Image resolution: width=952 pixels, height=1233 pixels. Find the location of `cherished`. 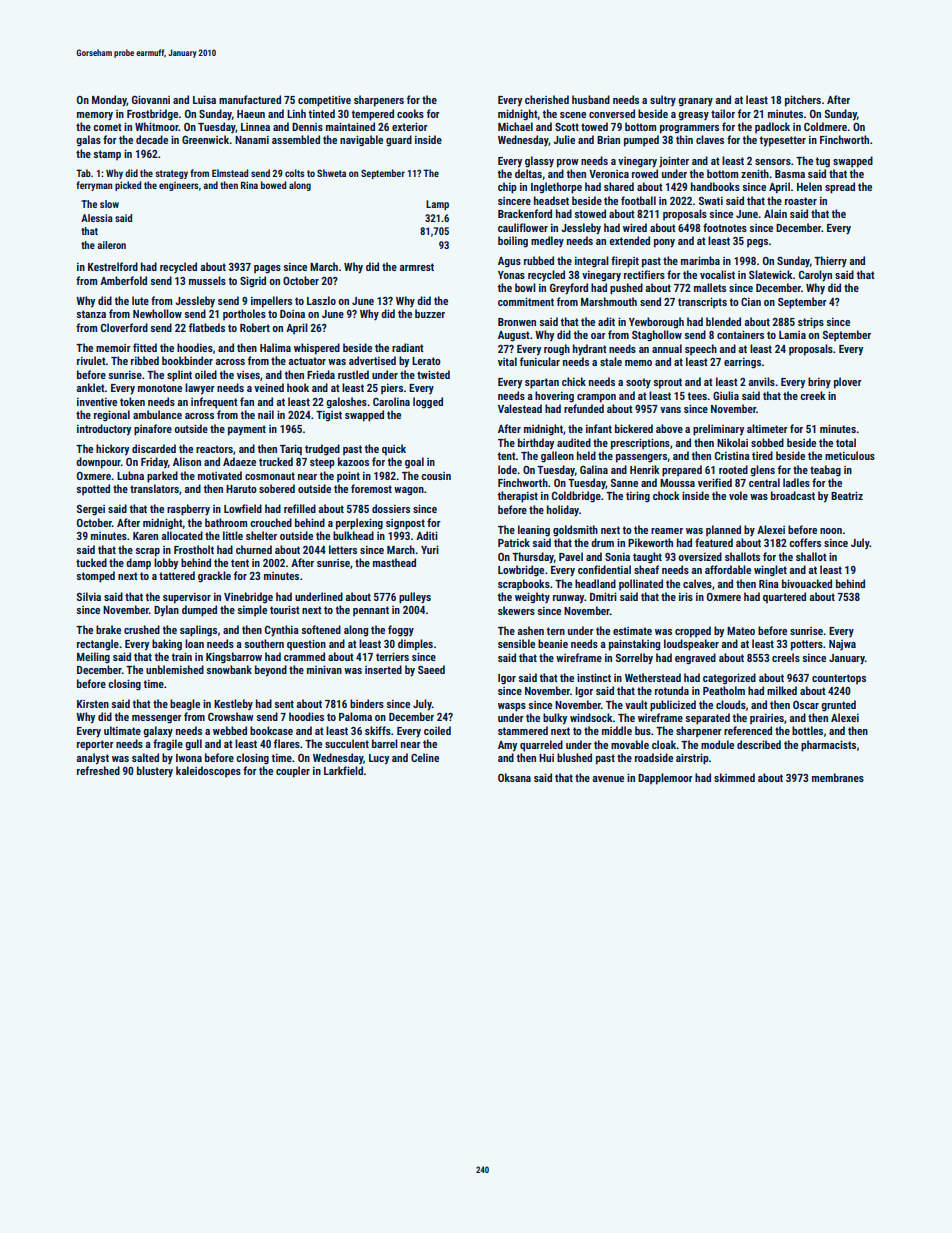

cherished is located at coordinates (547, 99).
